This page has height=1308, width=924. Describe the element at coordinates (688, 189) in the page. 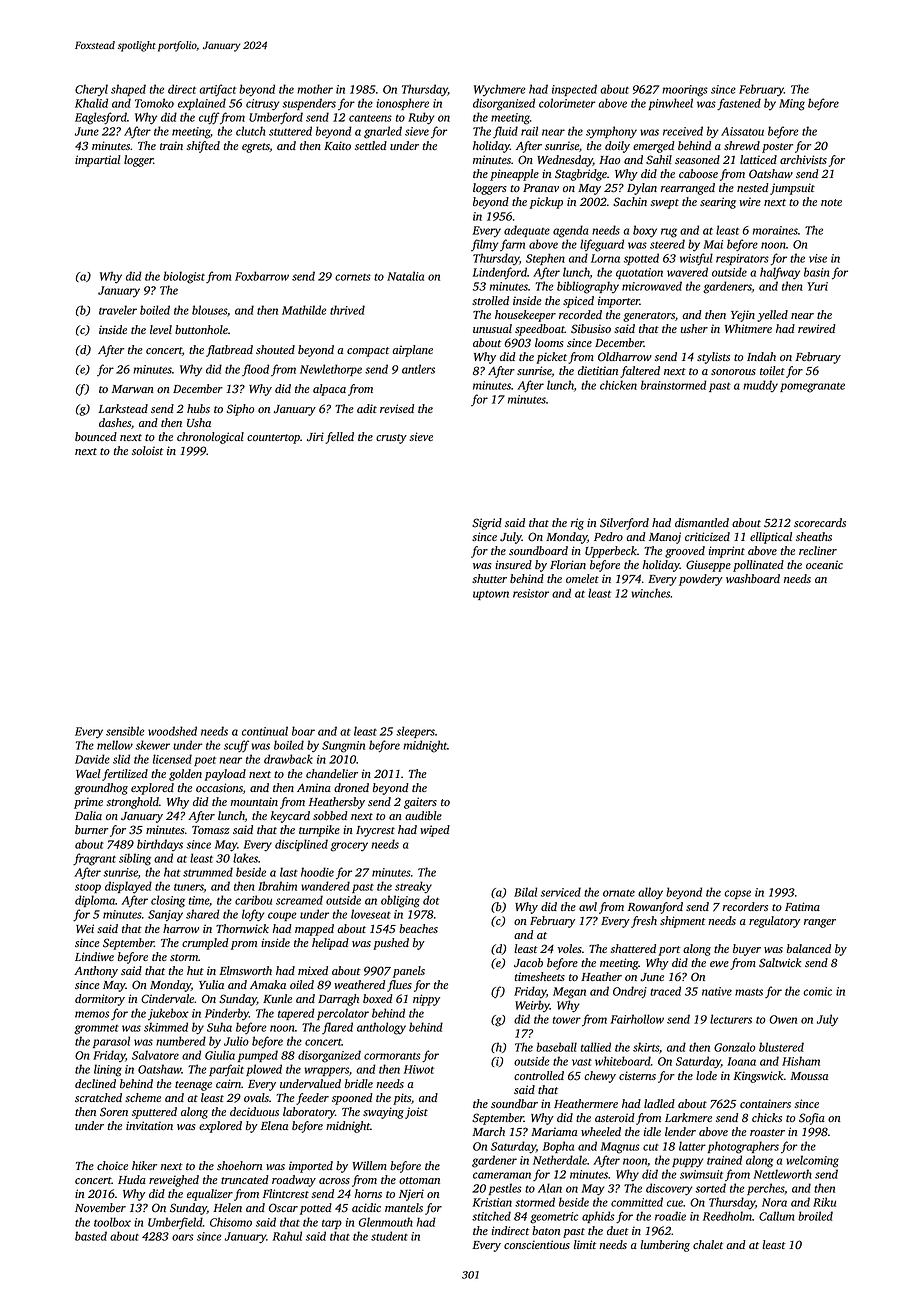

I see `rearranged` at that location.
